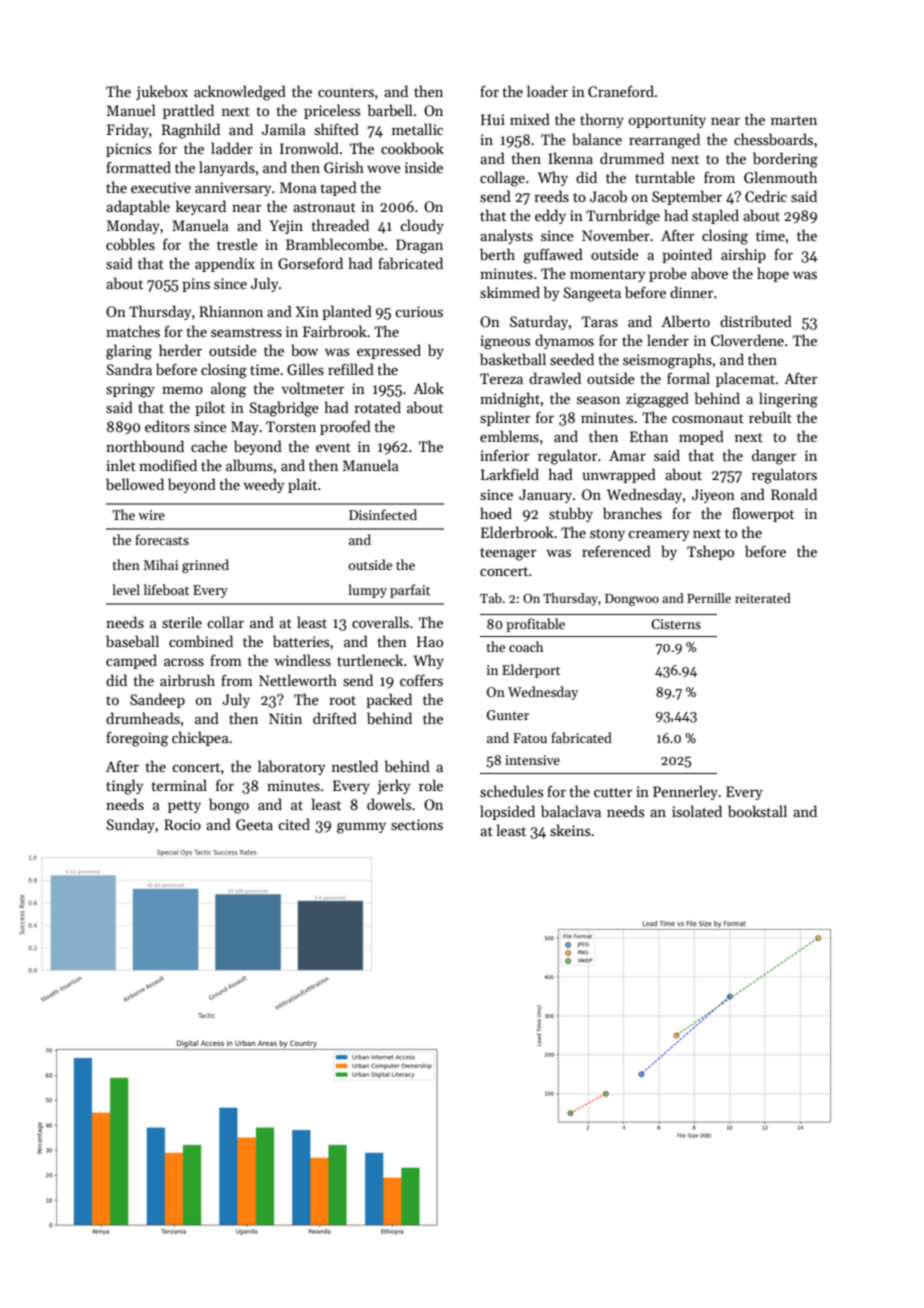 The image size is (924, 1308). What do you see at coordinates (513, 359) in the page?
I see `basketball` at bounding box center [513, 359].
